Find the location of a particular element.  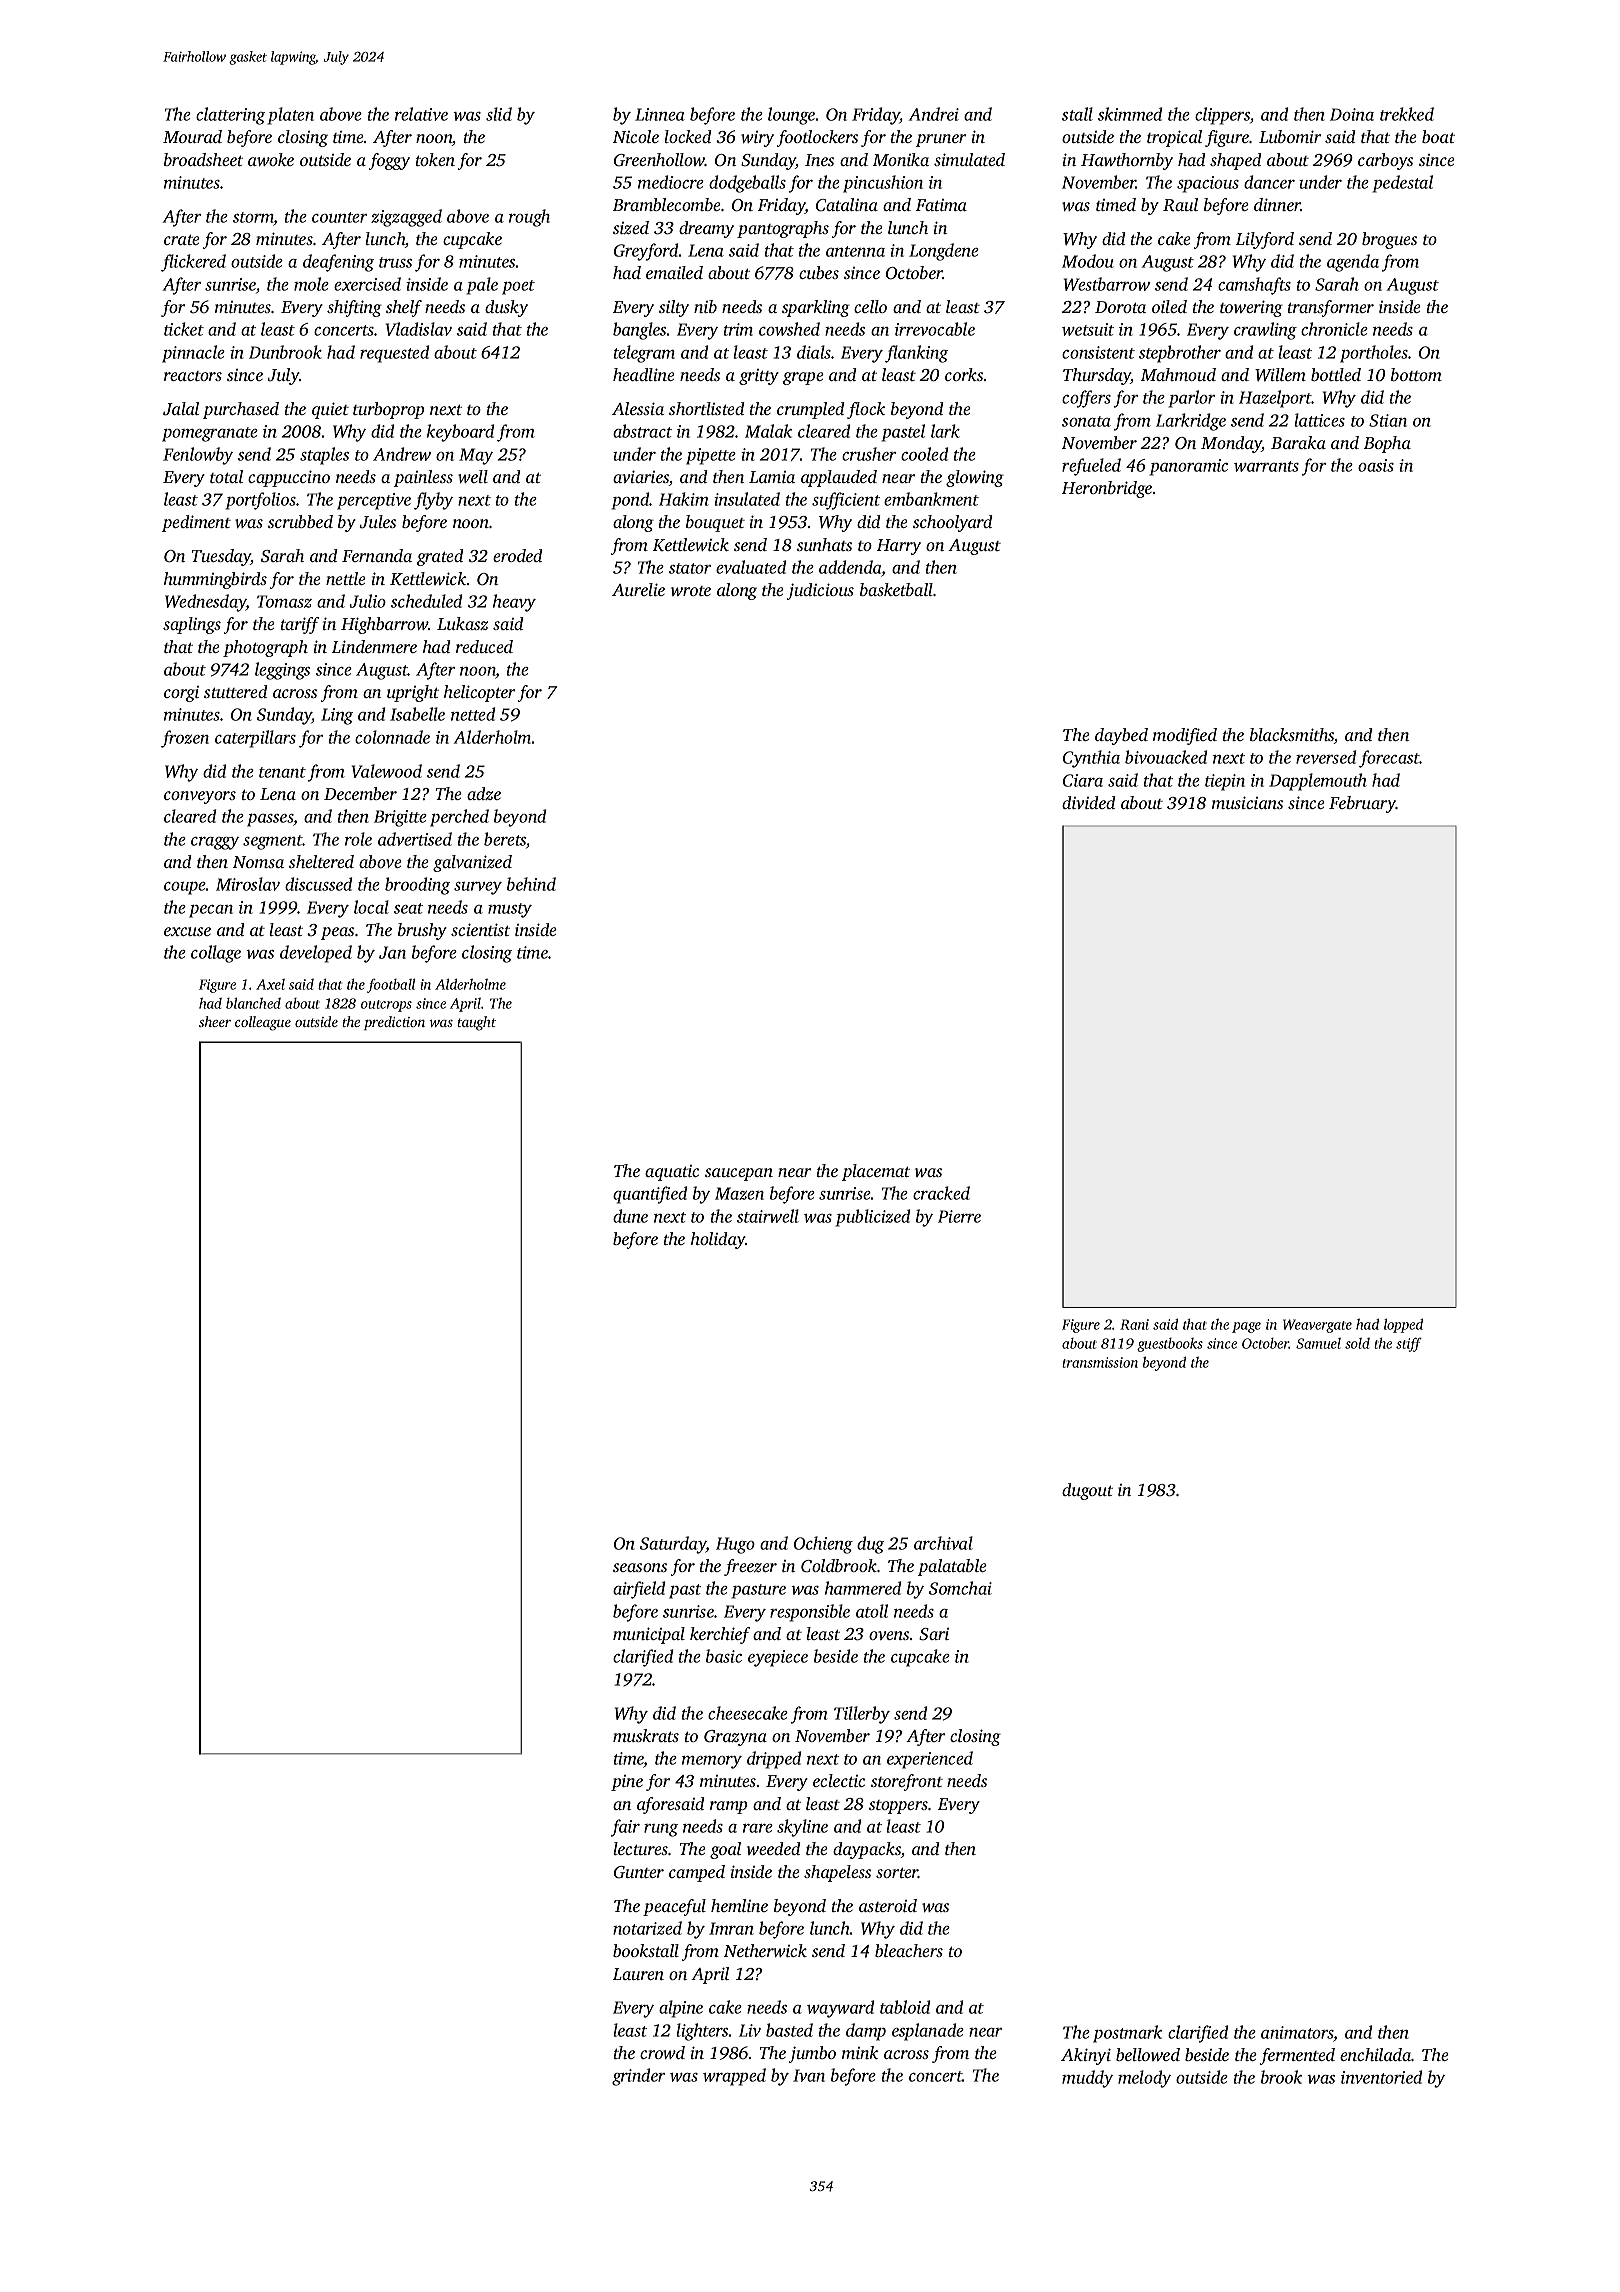

berets is located at coordinates (505, 839).
